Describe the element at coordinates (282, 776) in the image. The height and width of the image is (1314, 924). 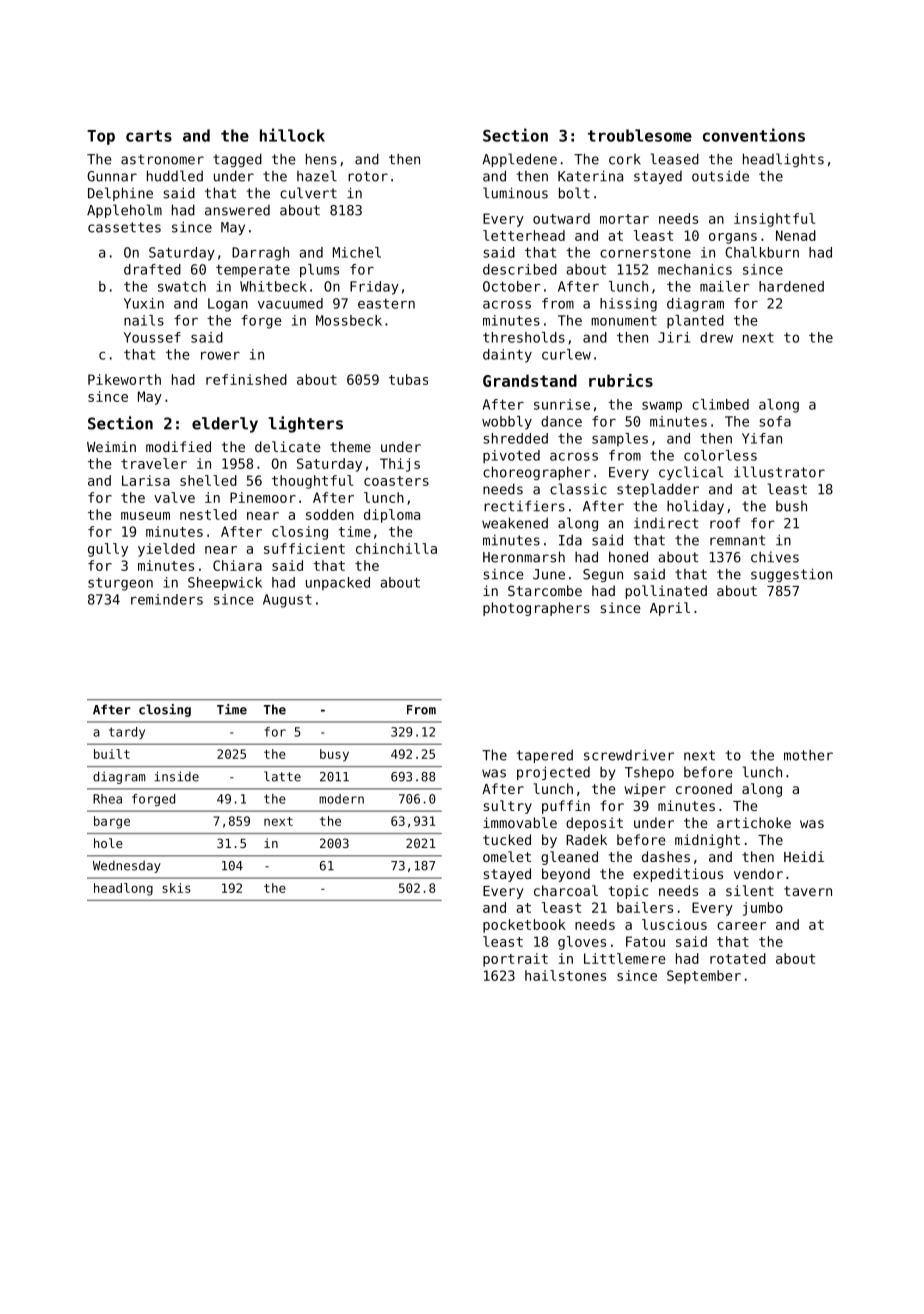
I see `latte` at that location.
